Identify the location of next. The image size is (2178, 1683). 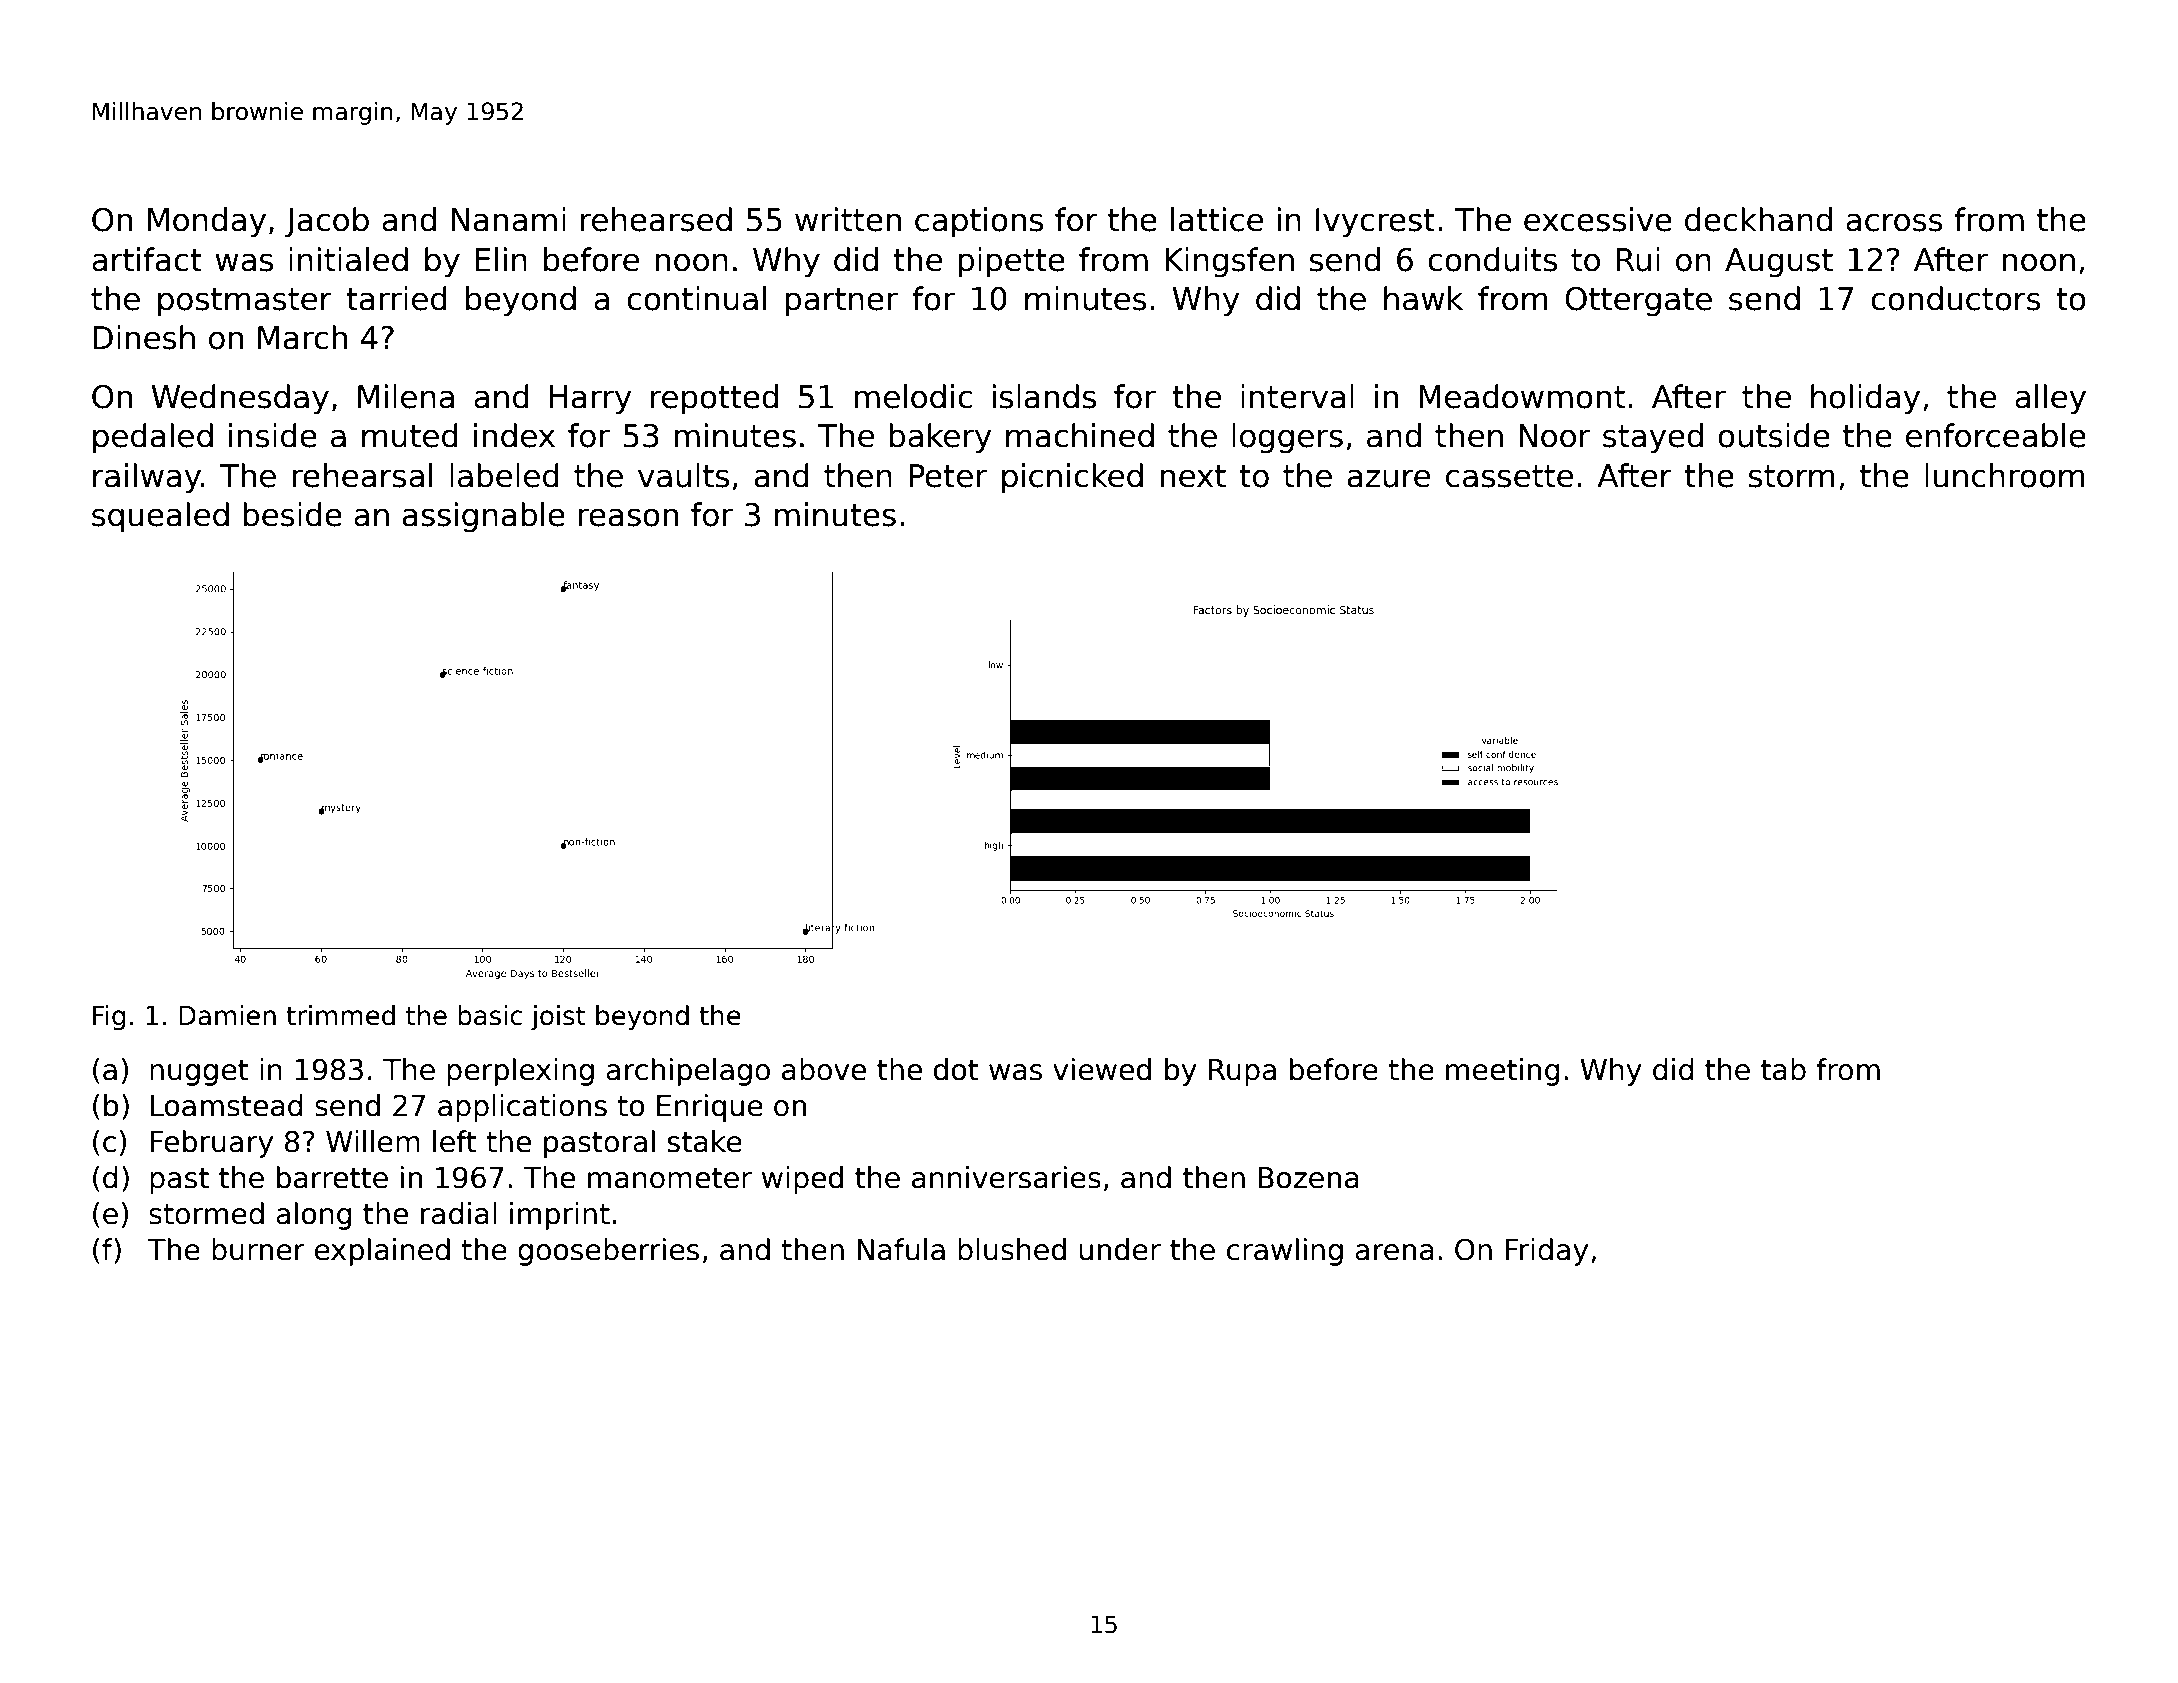
(1193, 476).
